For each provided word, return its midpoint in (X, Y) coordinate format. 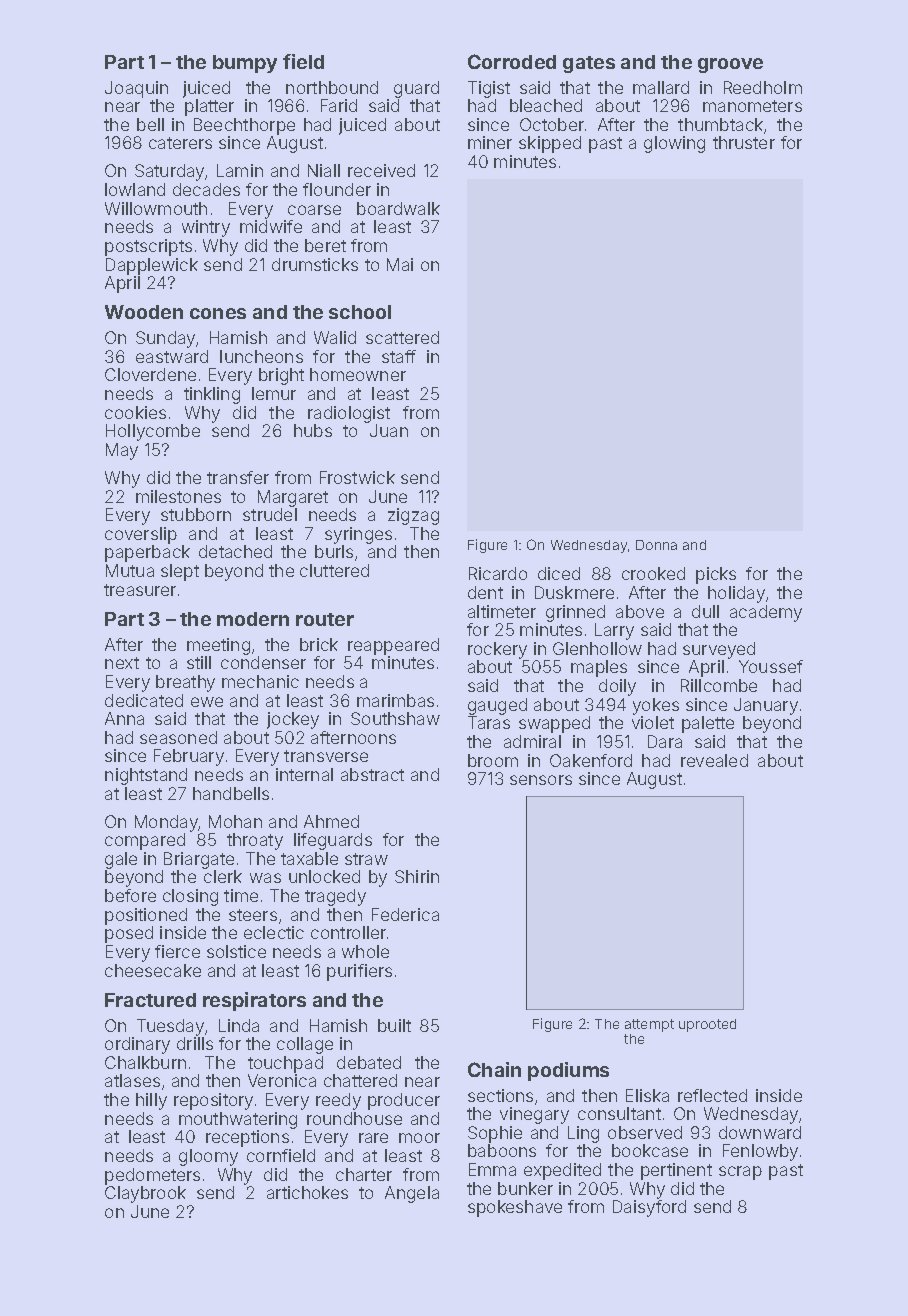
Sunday (165, 339)
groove (730, 65)
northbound (332, 87)
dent (485, 592)
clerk (223, 876)
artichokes (307, 1192)
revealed (714, 760)
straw (366, 859)
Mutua (130, 570)
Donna (656, 545)
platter (209, 107)
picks (716, 575)
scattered (402, 337)
